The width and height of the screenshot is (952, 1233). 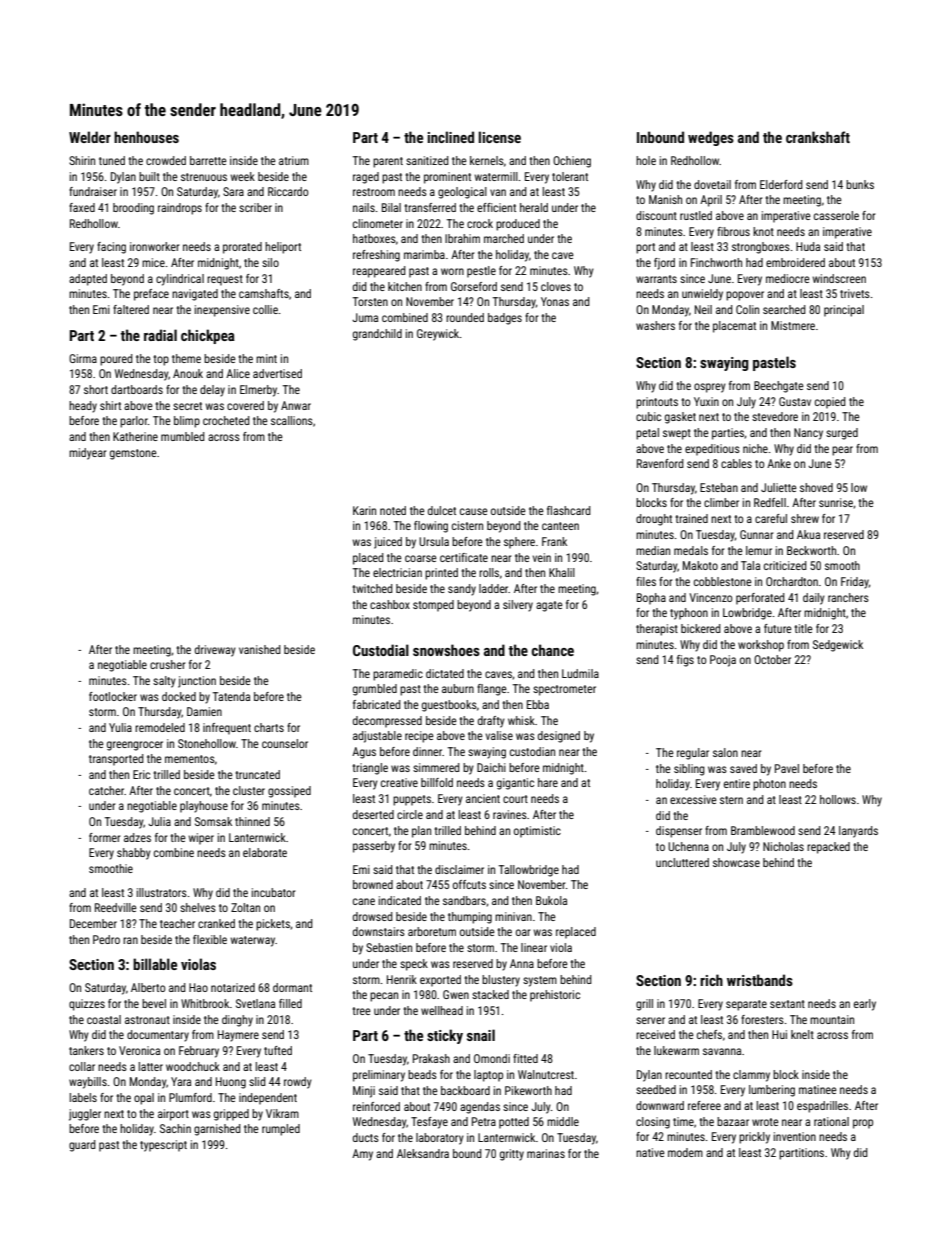 I want to click on Ochieng, so click(x=572, y=162).
